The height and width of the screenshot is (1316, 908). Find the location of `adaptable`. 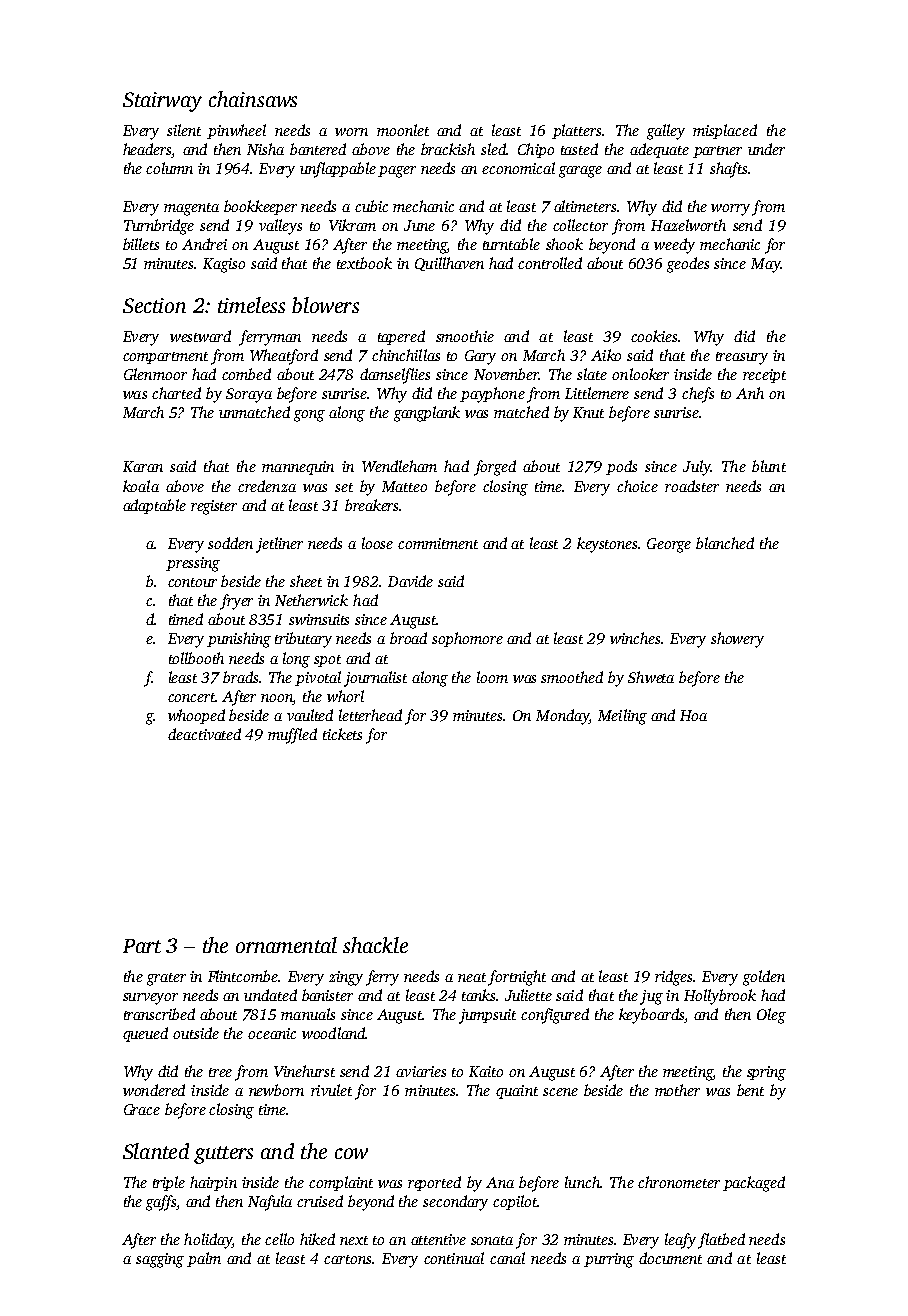

adaptable is located at coordinates (154, 506).
